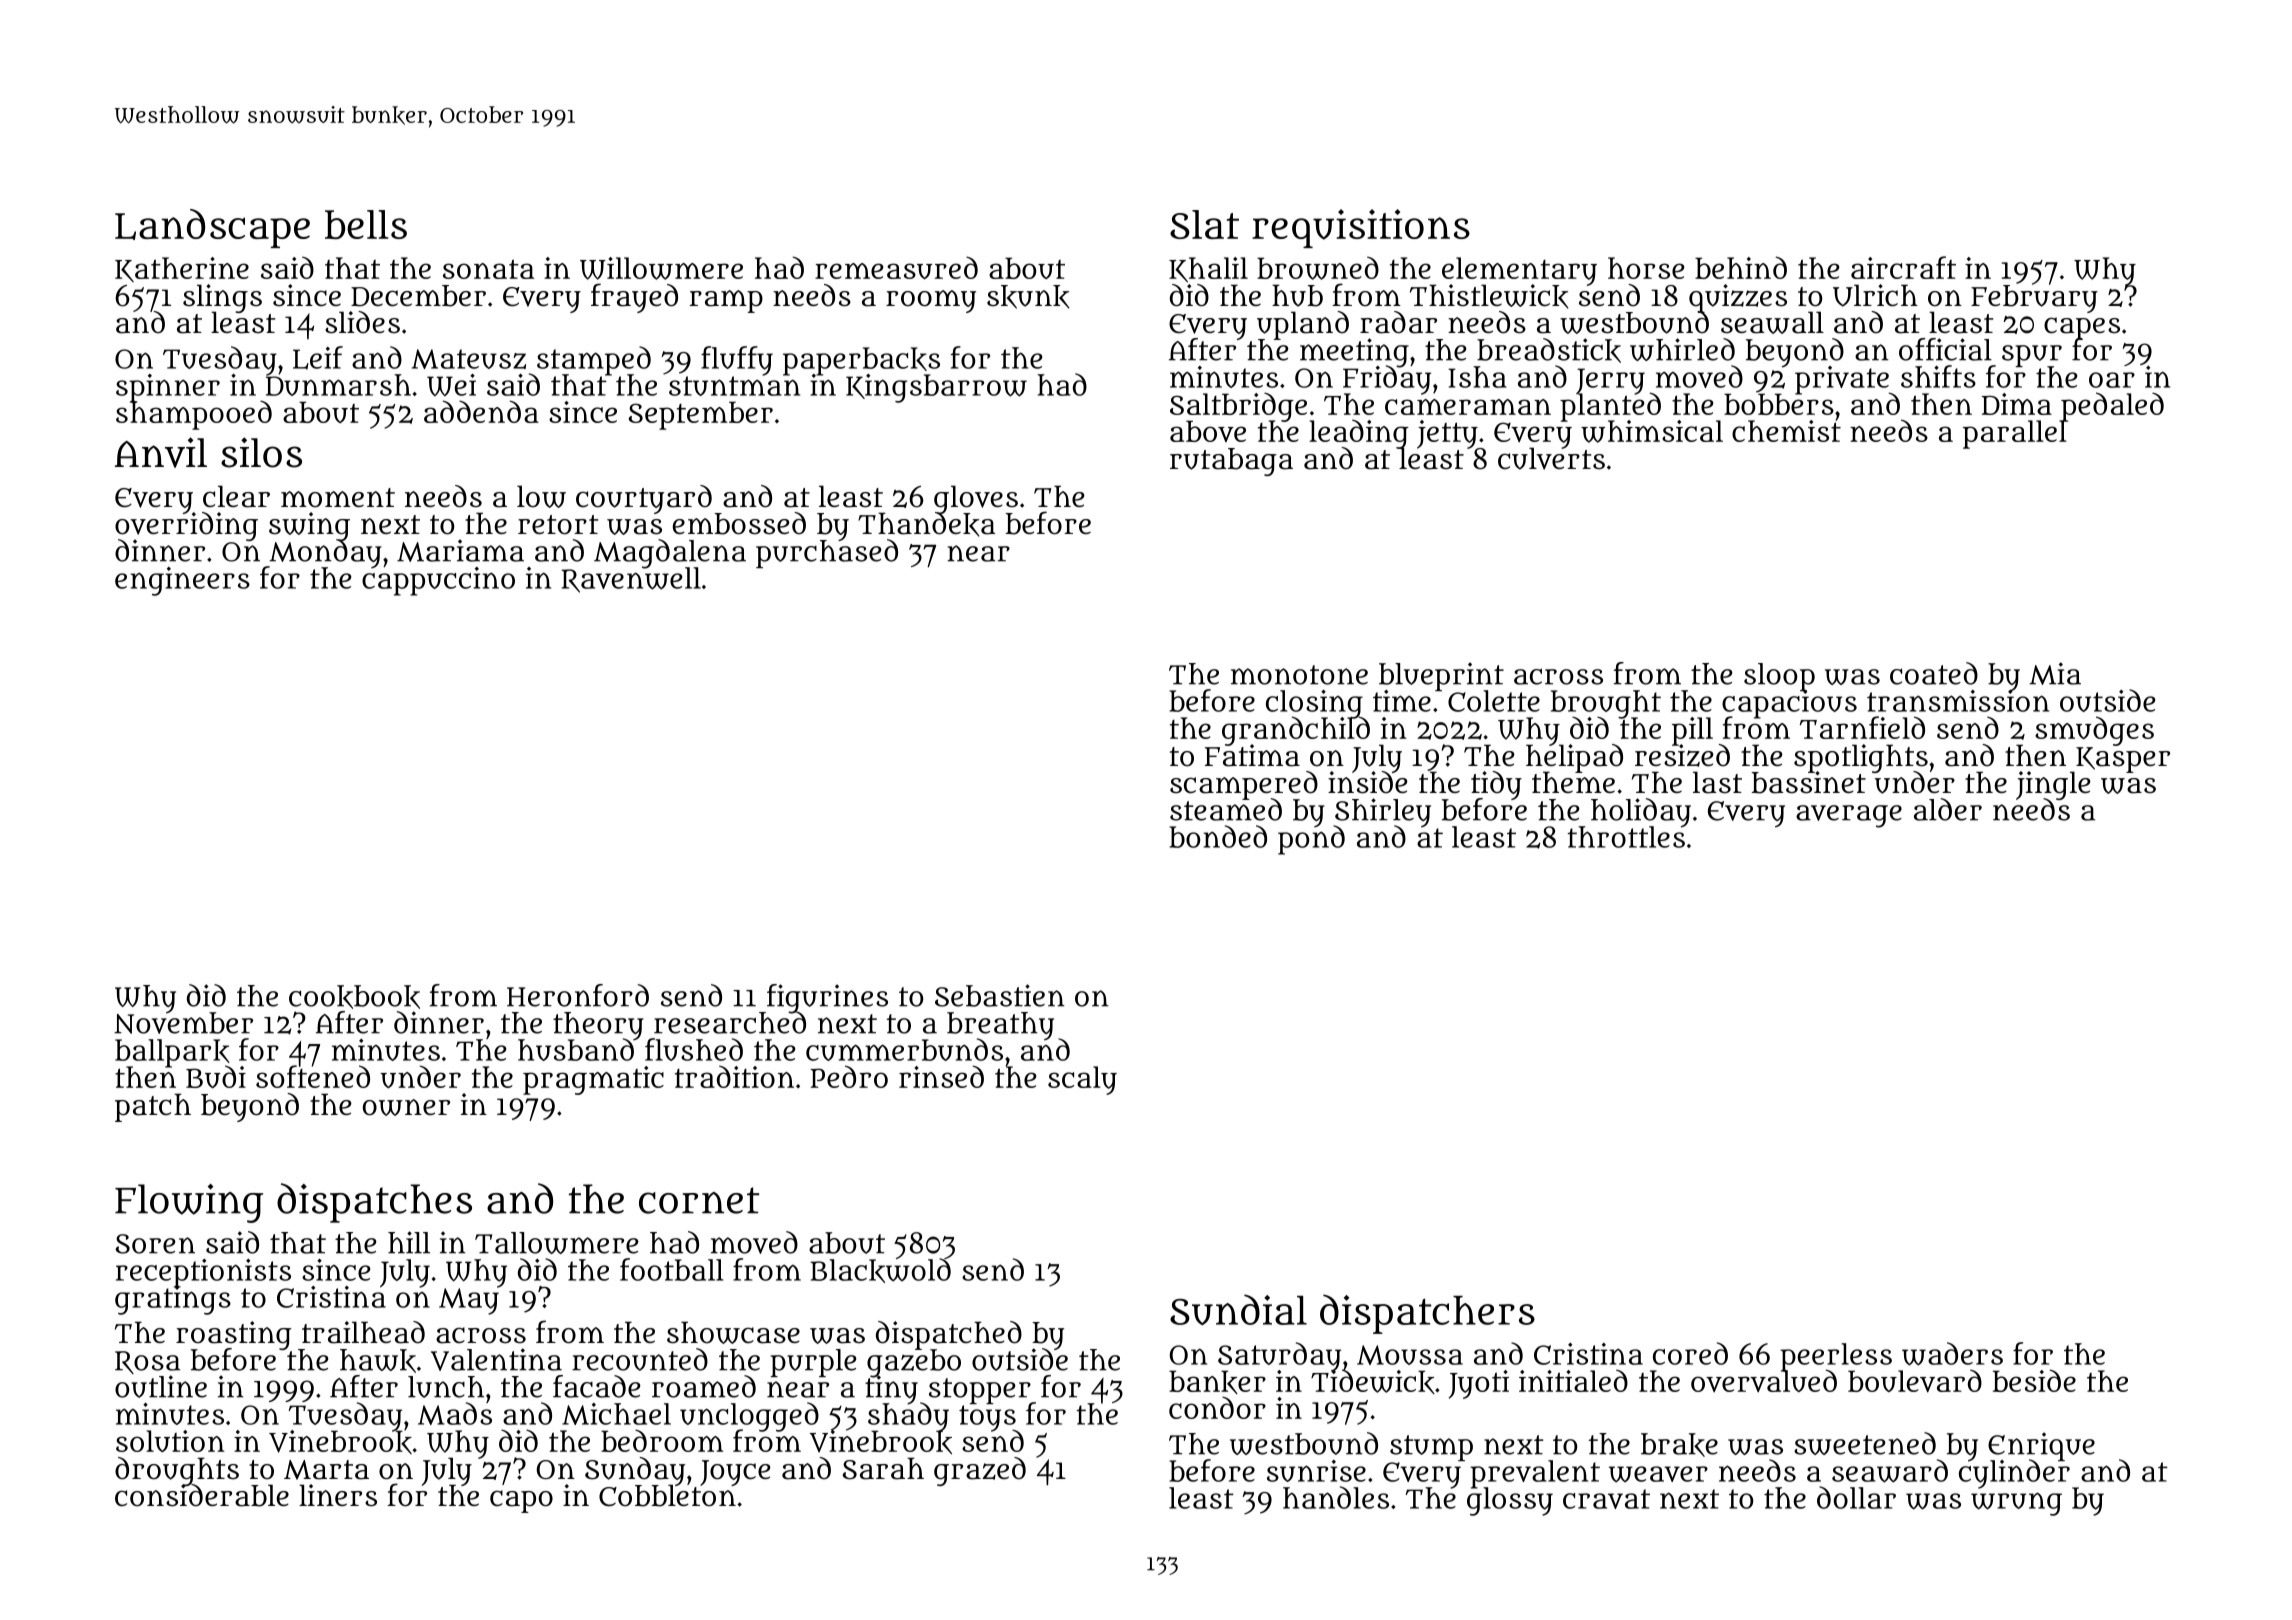 The width and height of the screenshot is (2292, 1620). Describe the element at coordinates (1738, 298) in the screenshot. I see `quizzes` at that location.
